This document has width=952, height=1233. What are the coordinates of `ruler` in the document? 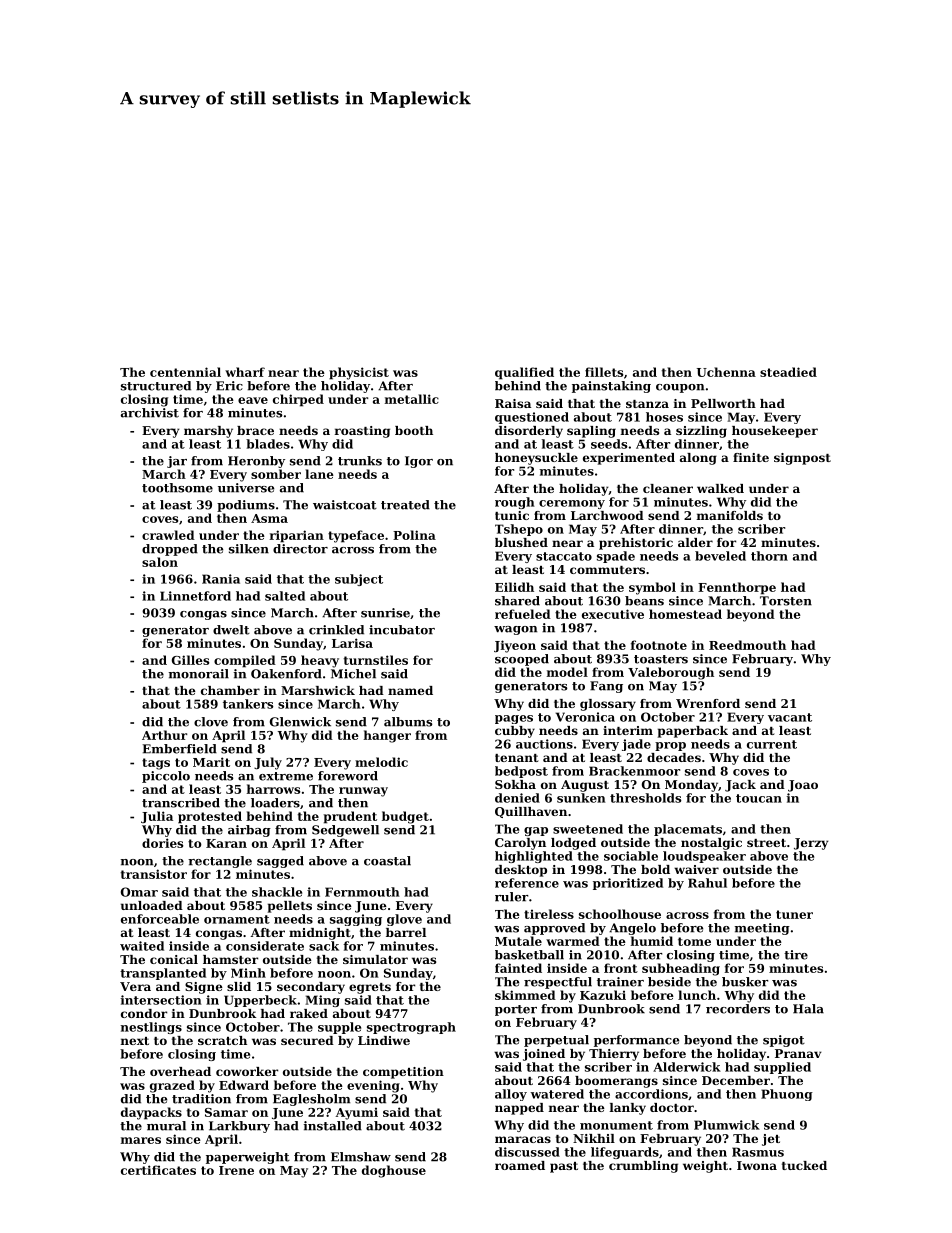 It's located at (511, 897).
